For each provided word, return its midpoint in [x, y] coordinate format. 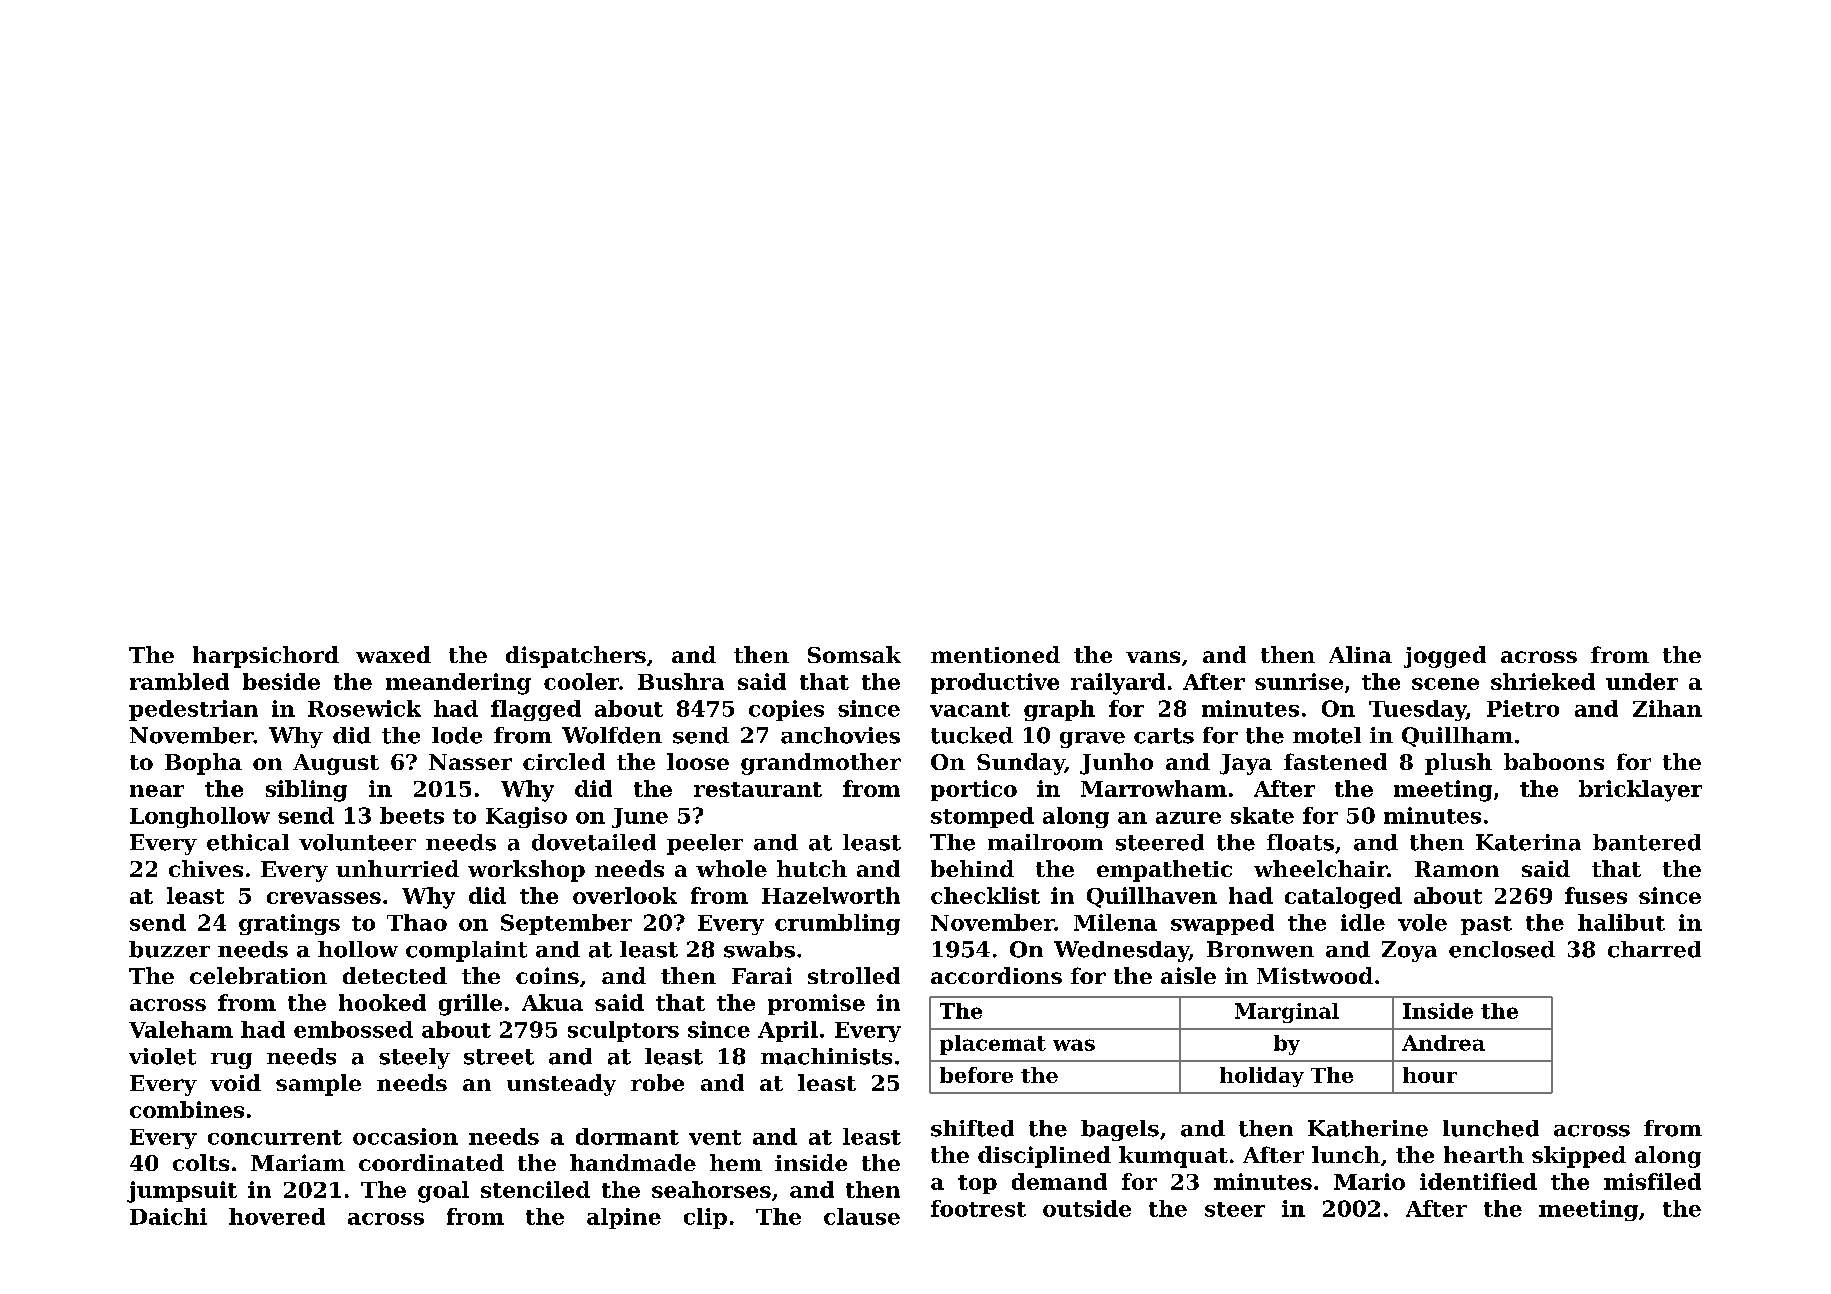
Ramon [1457, 869]
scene [1445, 684]
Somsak [854, 654]
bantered [1647, 842]
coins [547, 975]
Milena [1115, 922]
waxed [393, 654]
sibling [306, 791]
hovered [277, 1216]
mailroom [1045, 842]
